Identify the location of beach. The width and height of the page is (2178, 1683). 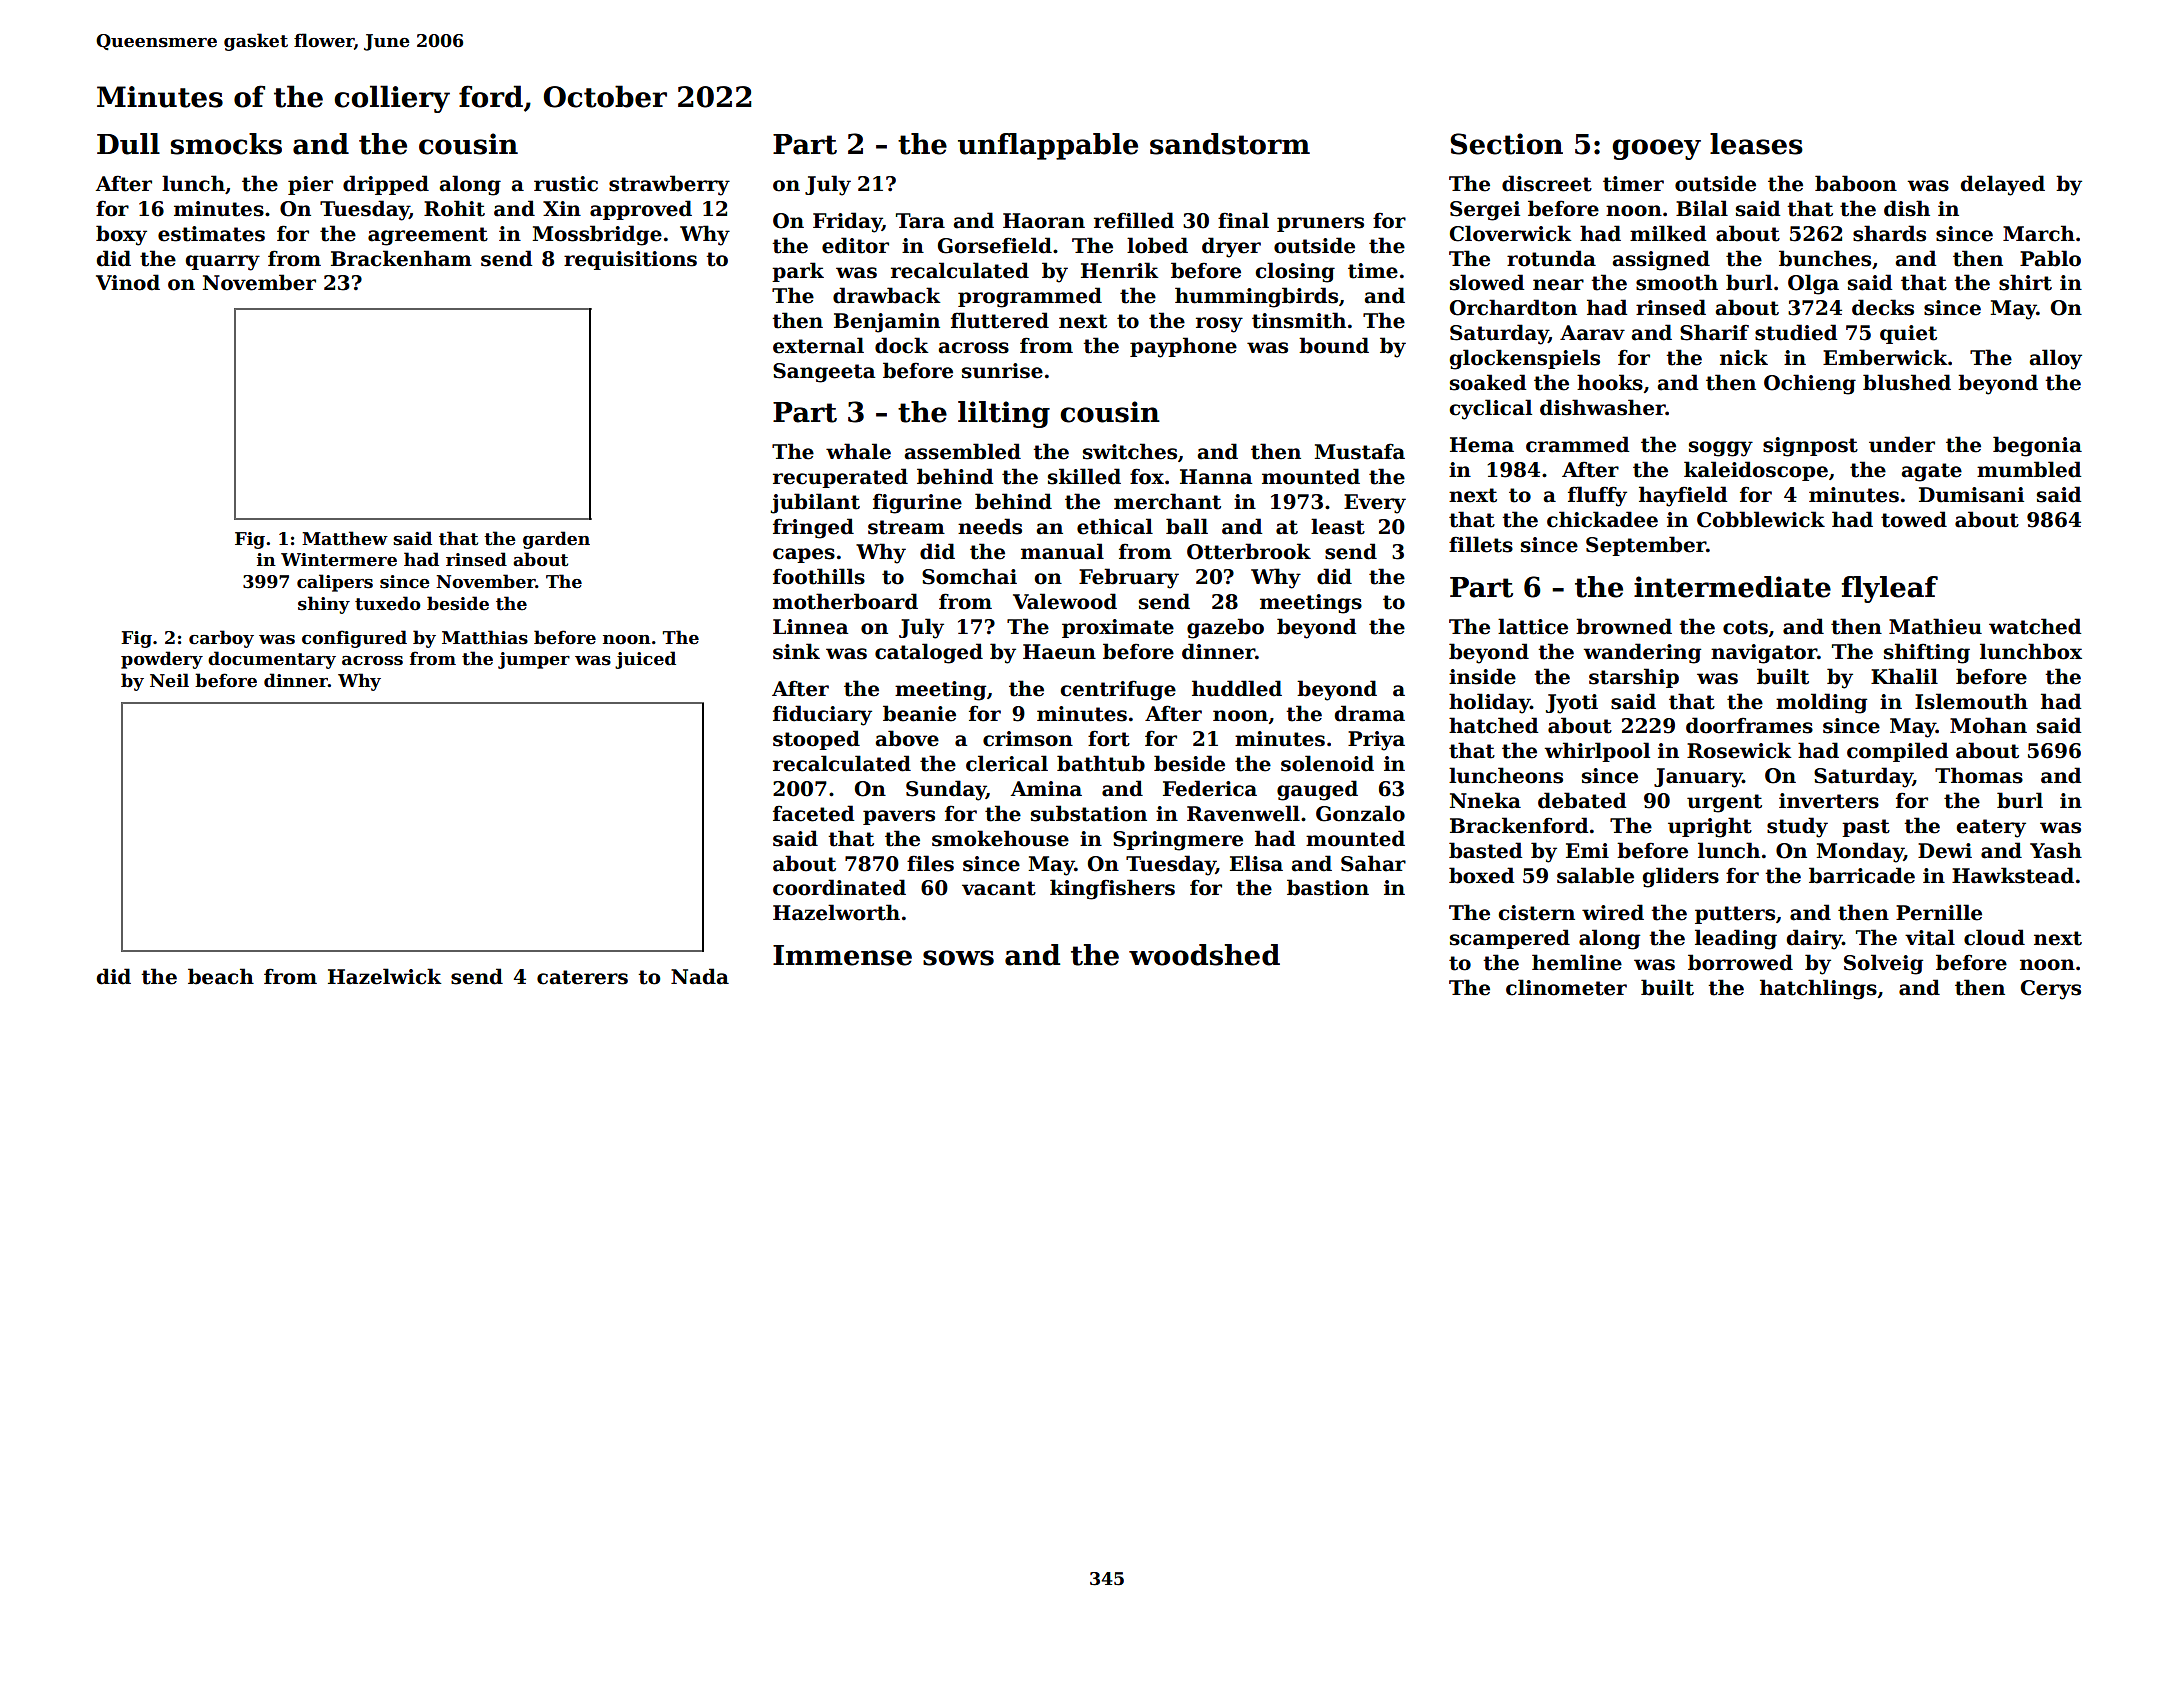
(221, 976).
